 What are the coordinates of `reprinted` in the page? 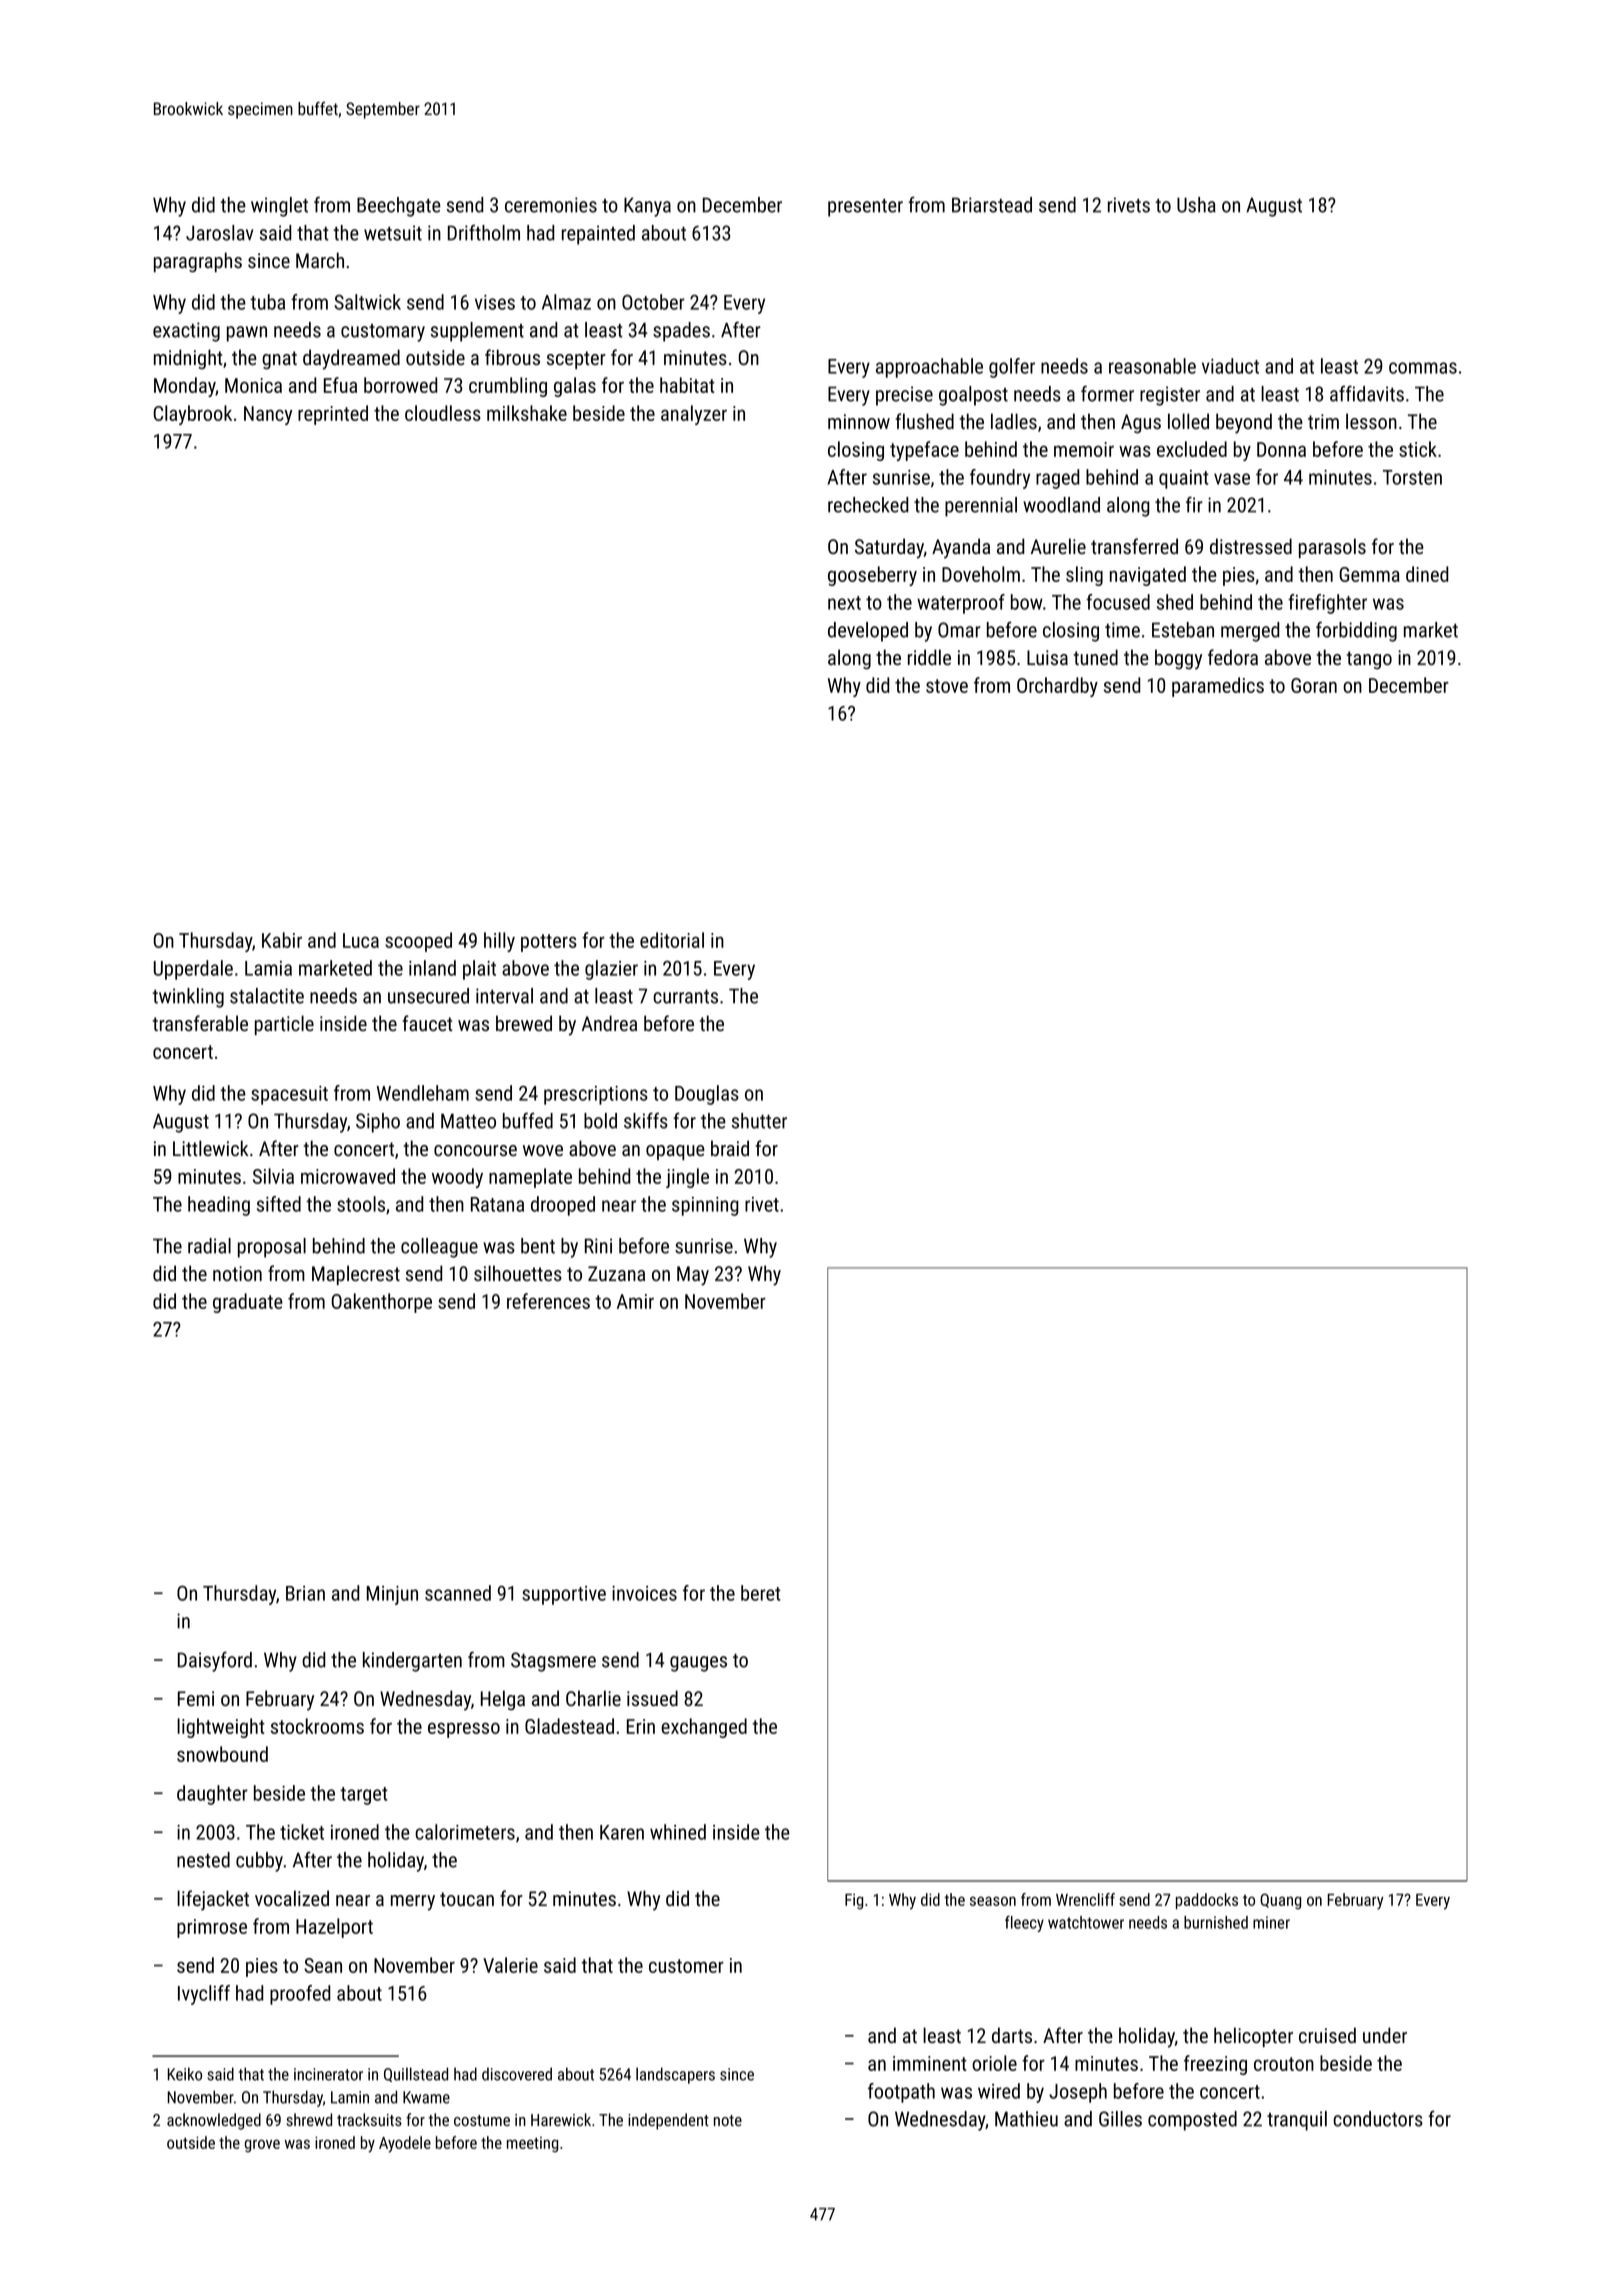 It's located at (333, 415).
